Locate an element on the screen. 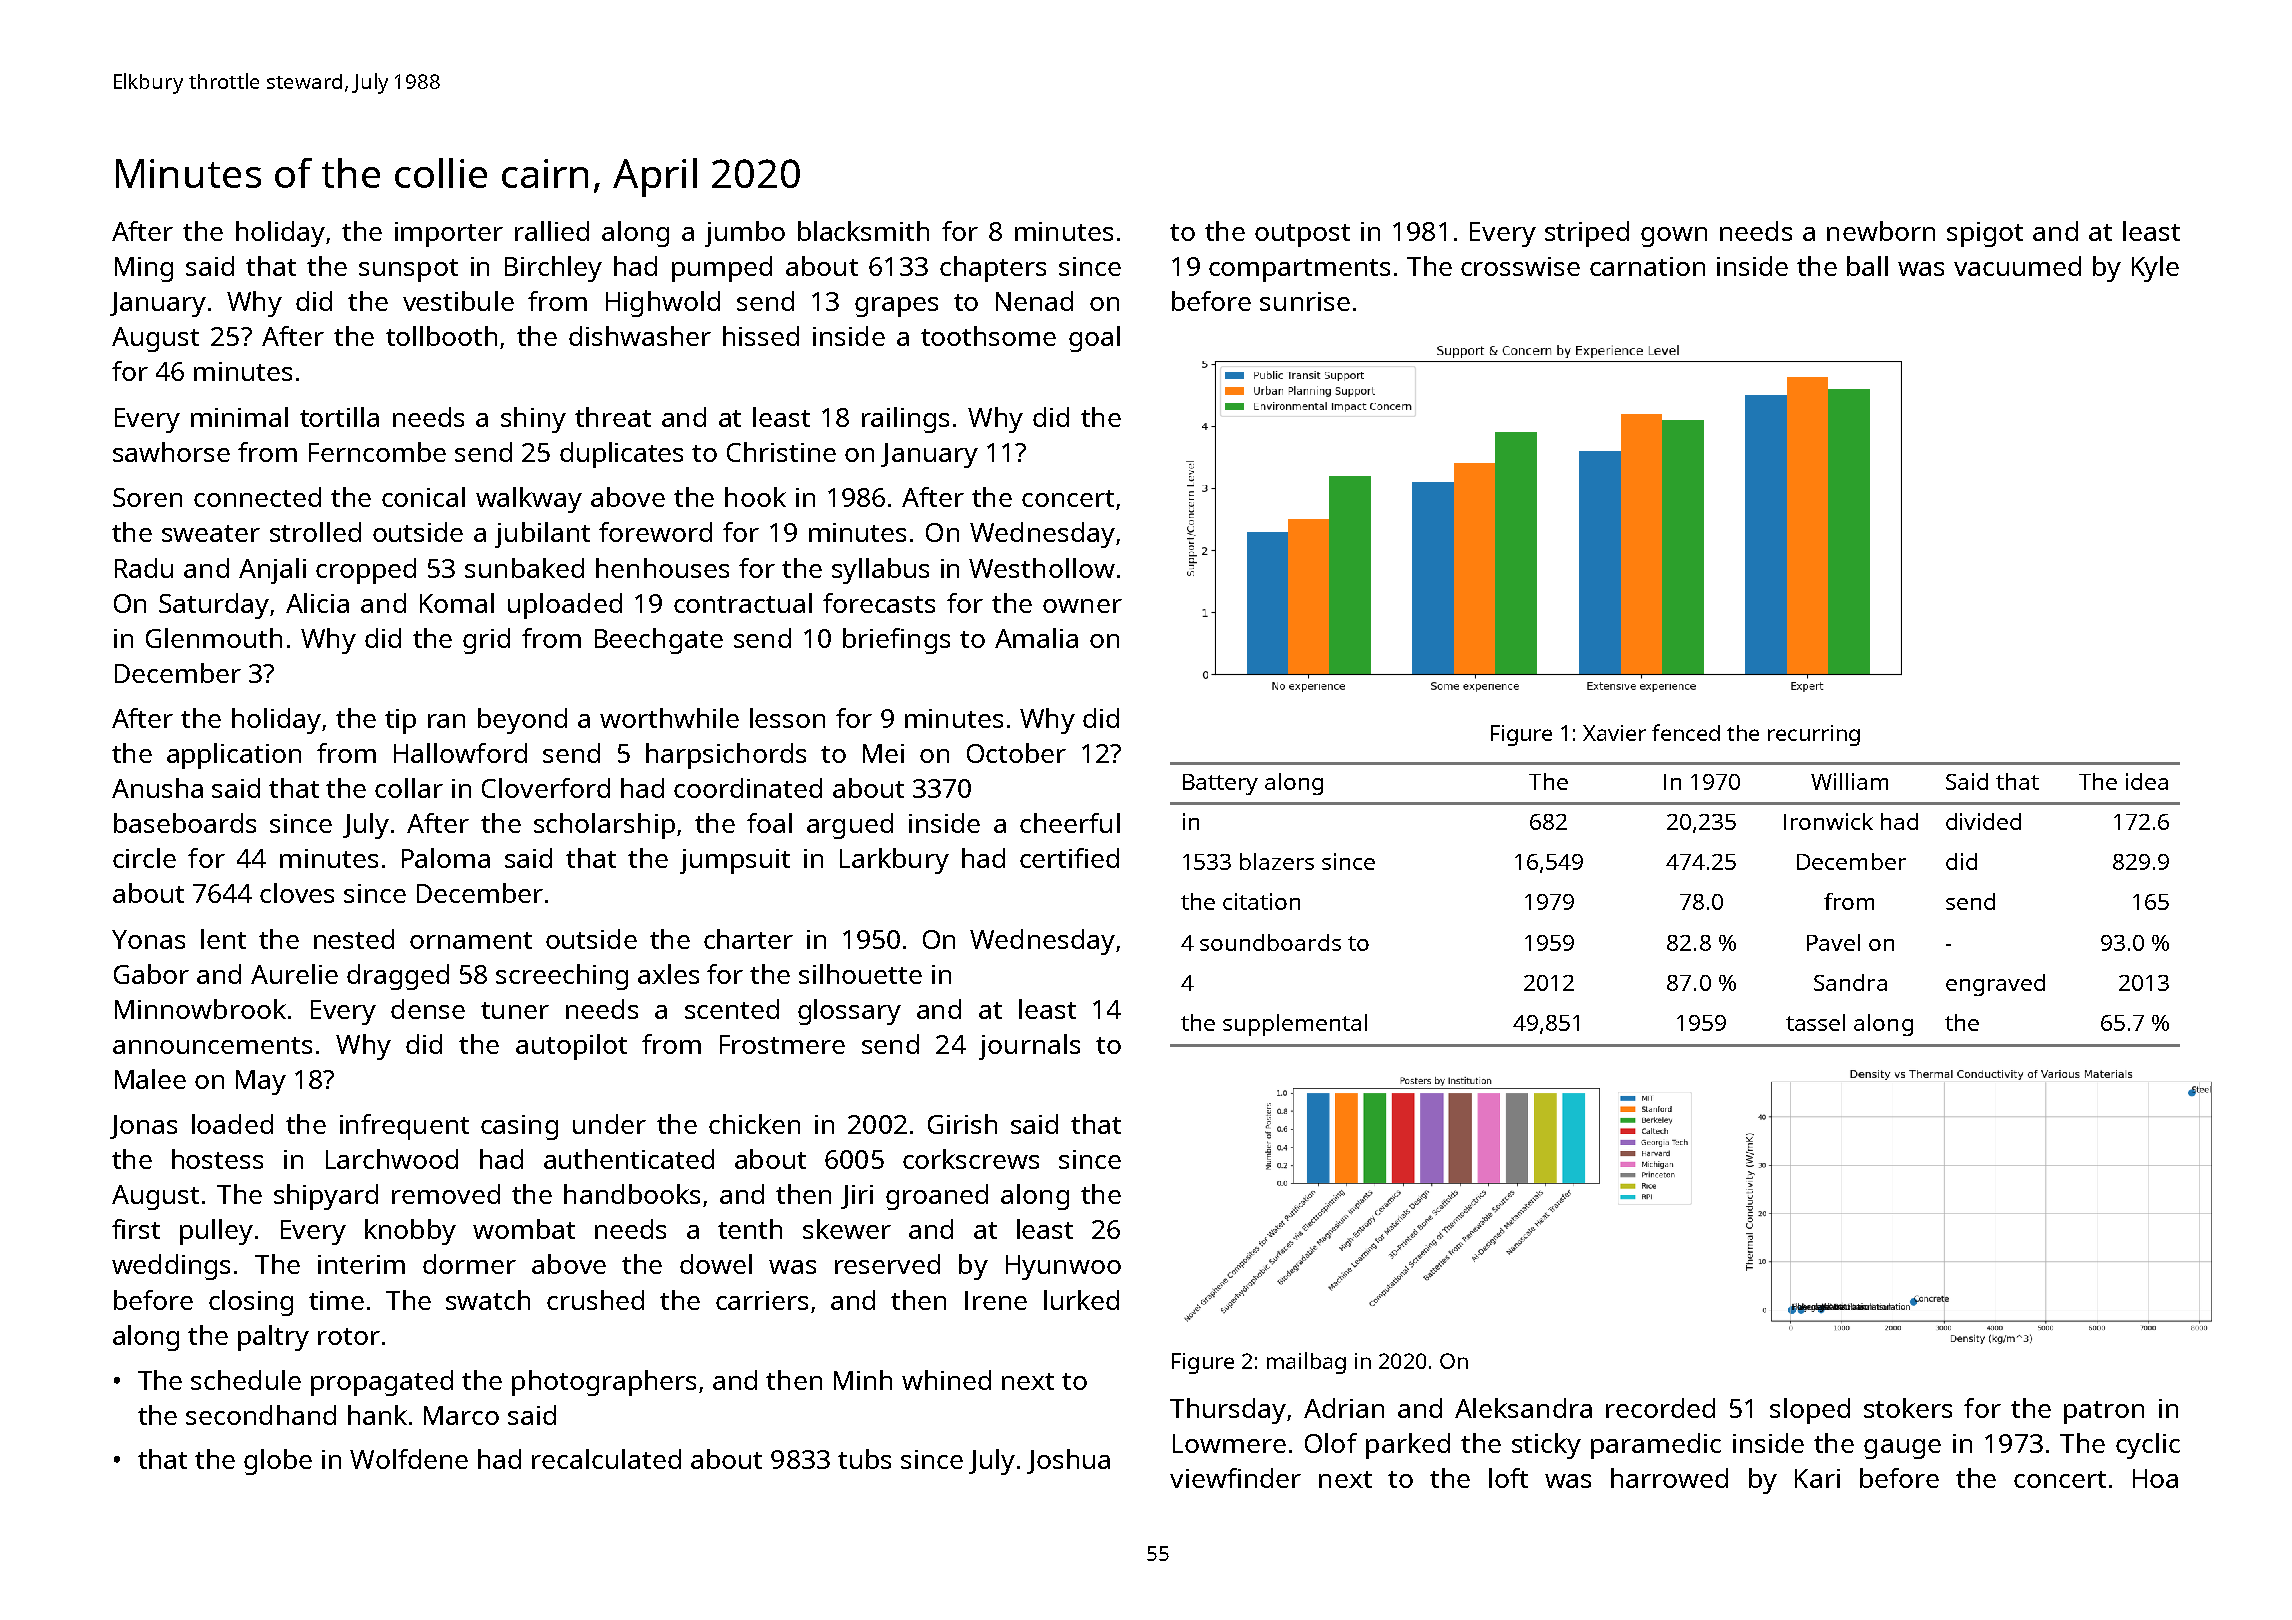 Image resolution: width=2292 pixels, height=1620 pixels. shipyard is located at coordinates (326, 1197).
